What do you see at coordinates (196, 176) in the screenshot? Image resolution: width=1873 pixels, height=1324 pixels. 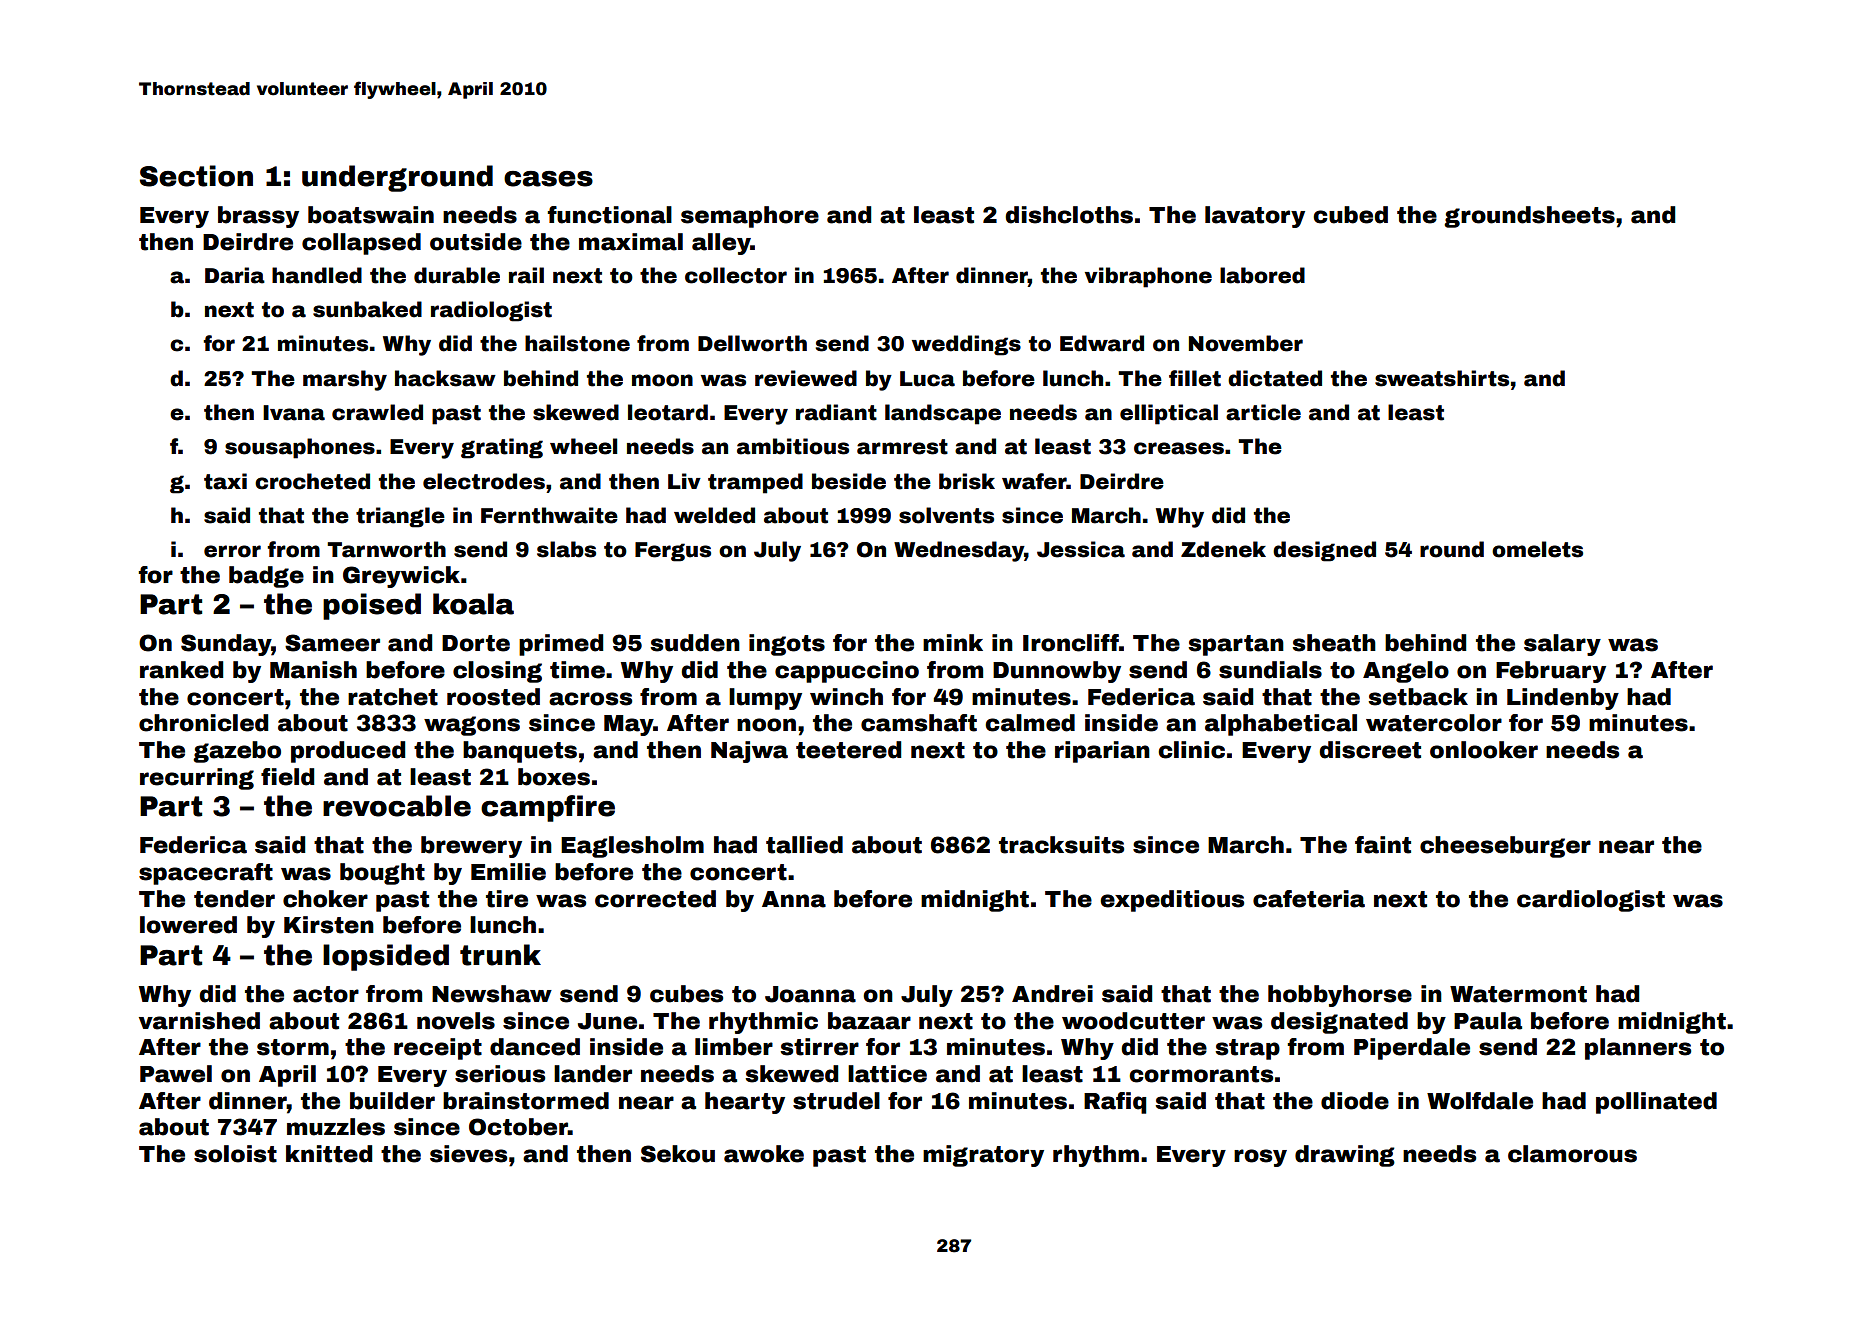 I see `Section` at bounding box center [196, 176].
